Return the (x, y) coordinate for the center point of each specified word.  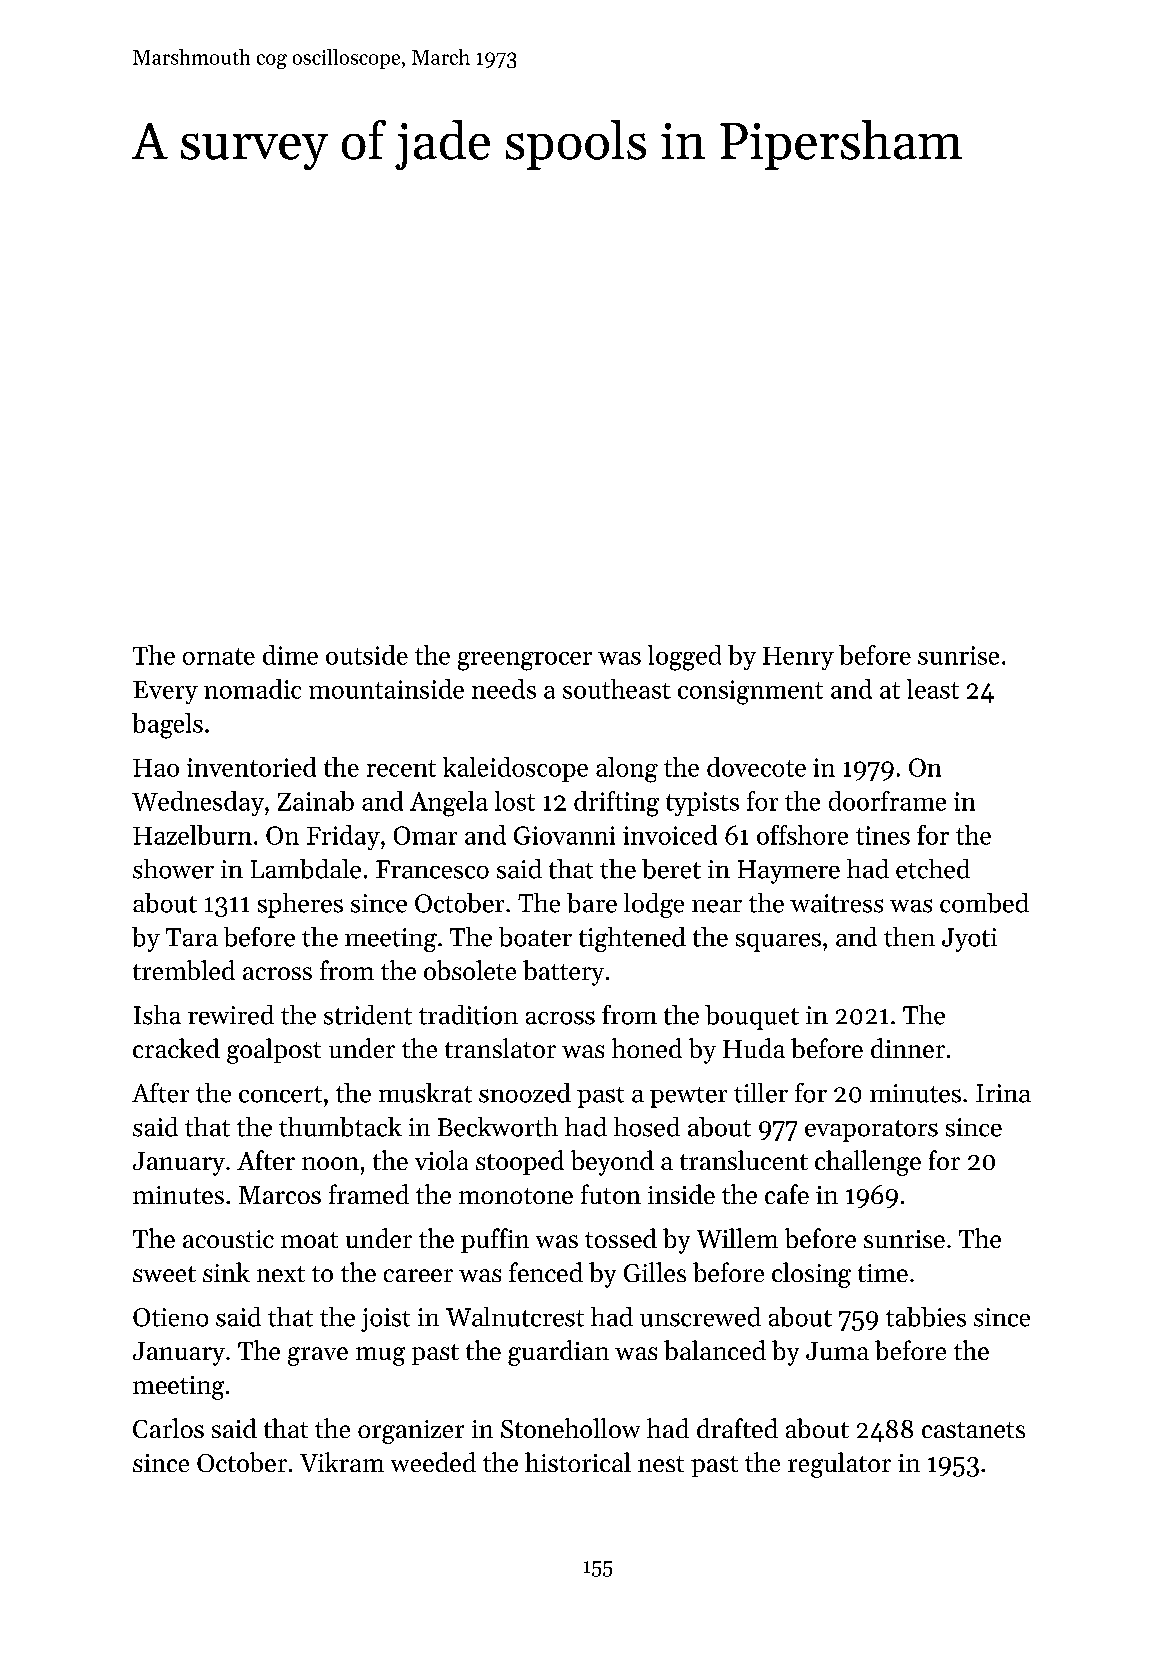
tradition (468, 1015)
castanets (973, 1430)
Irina (1003, 1093)
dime (290, 655)
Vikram (342, 1462)
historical (578, 1462)
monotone (516, 1196)
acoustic (228, 1239)
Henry (798, 658)
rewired (231, 1015)
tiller (761, 1093)
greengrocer (525, 661)
